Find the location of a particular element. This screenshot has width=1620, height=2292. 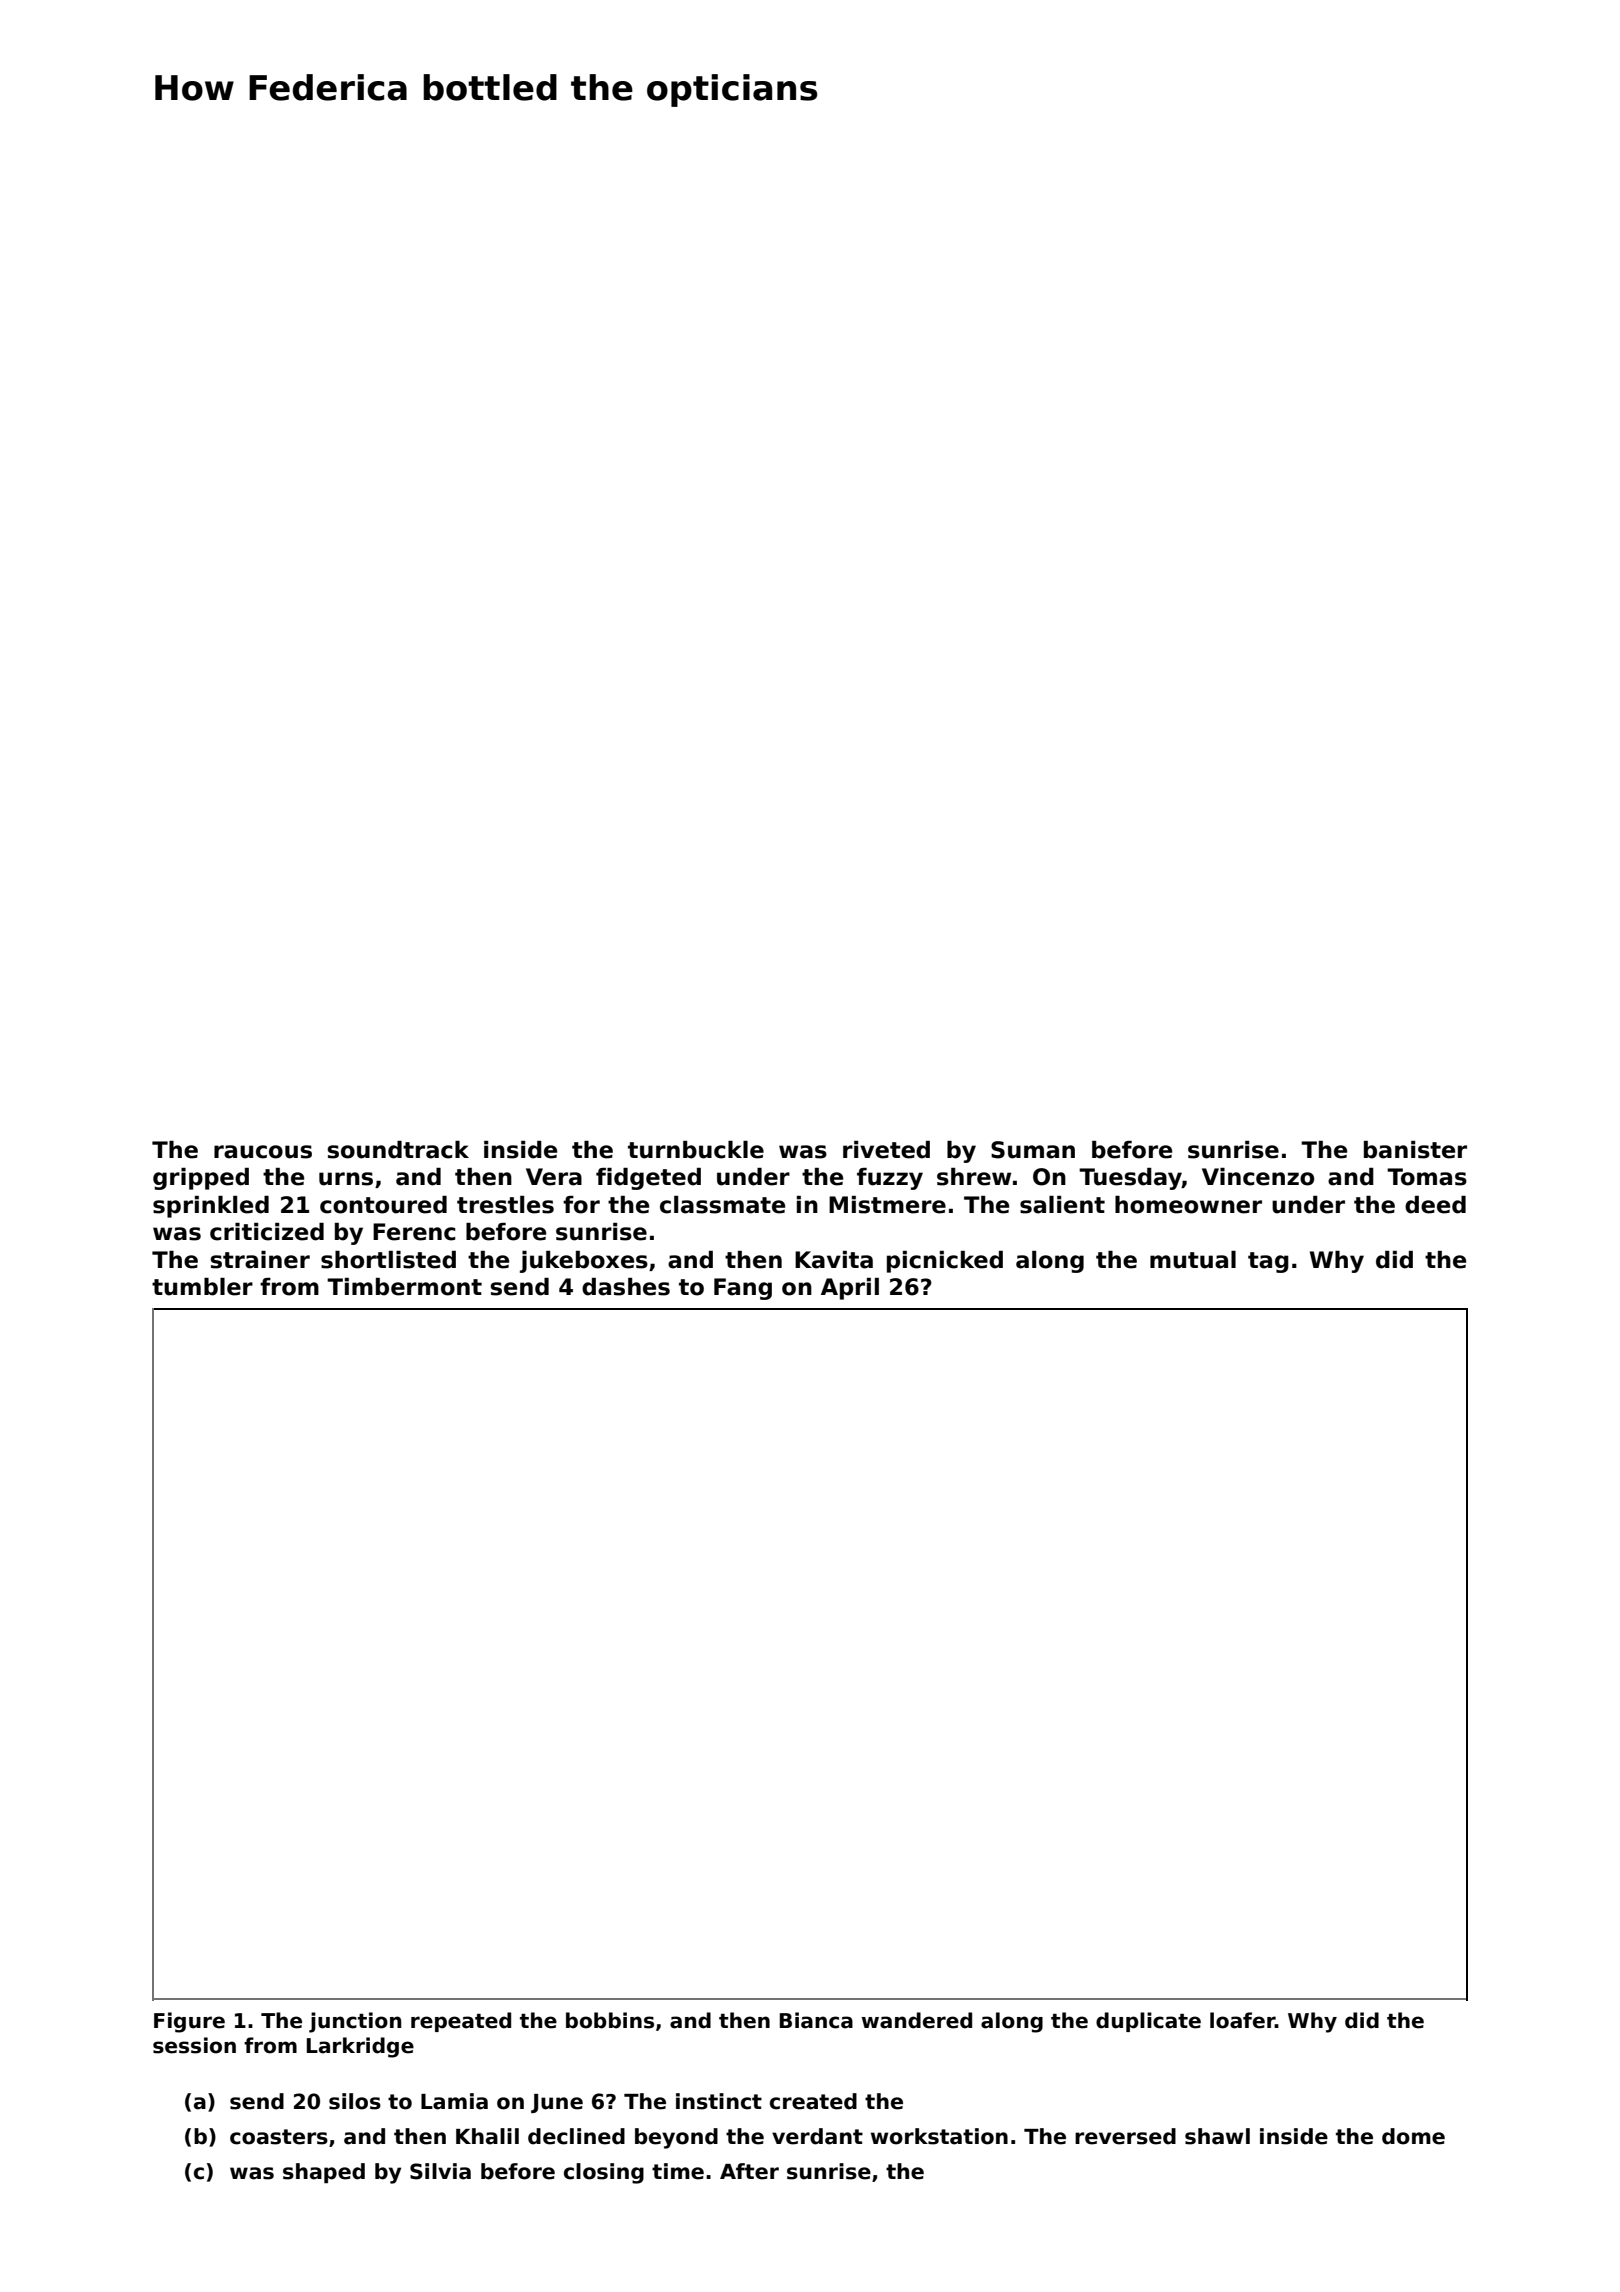

Figure is located at coordinates (189, 2022).
